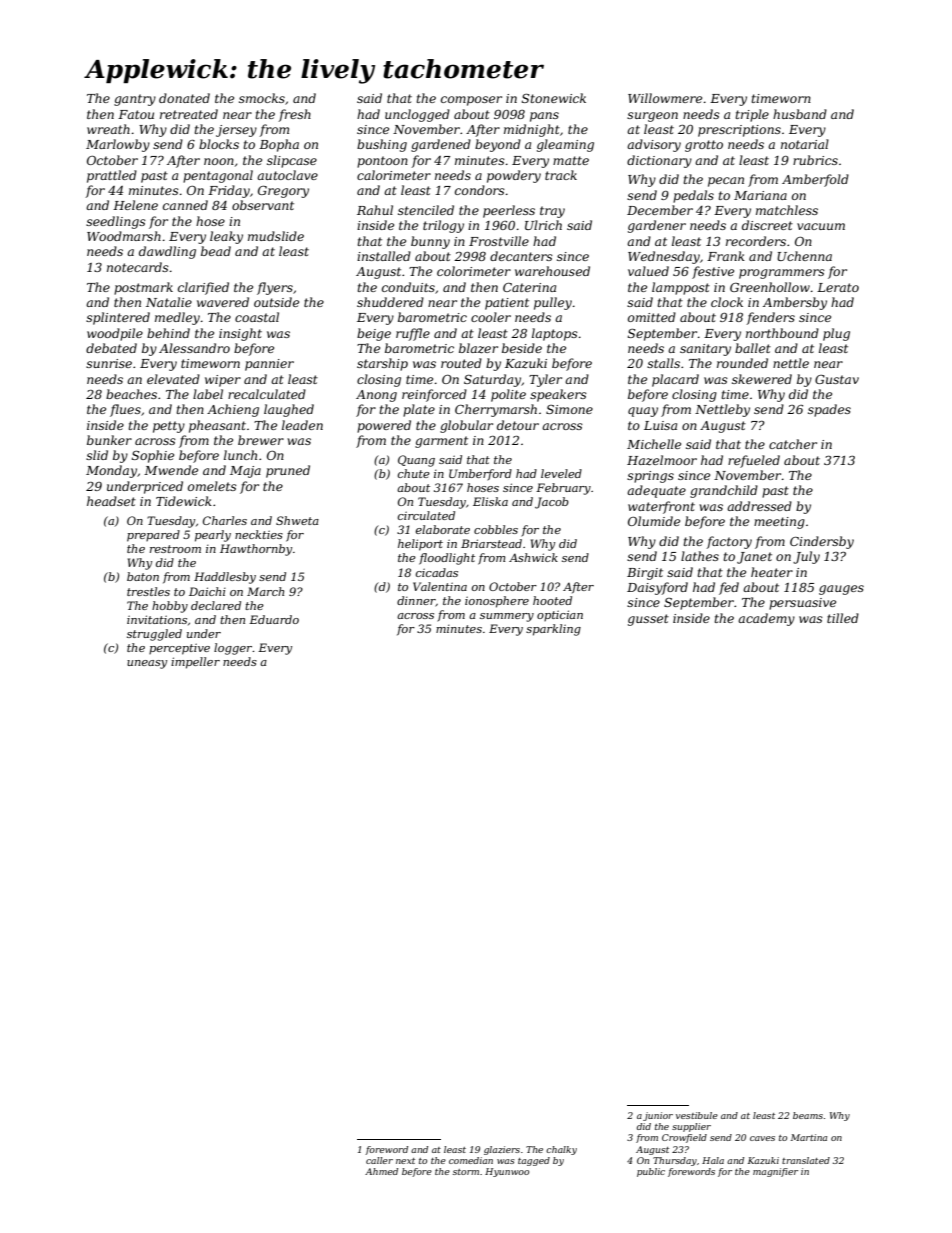 The image size is (952, 1233). What do you see at coordinates (648, 620) in the page?
I see `gusset` at bounding box center [648, 620].
